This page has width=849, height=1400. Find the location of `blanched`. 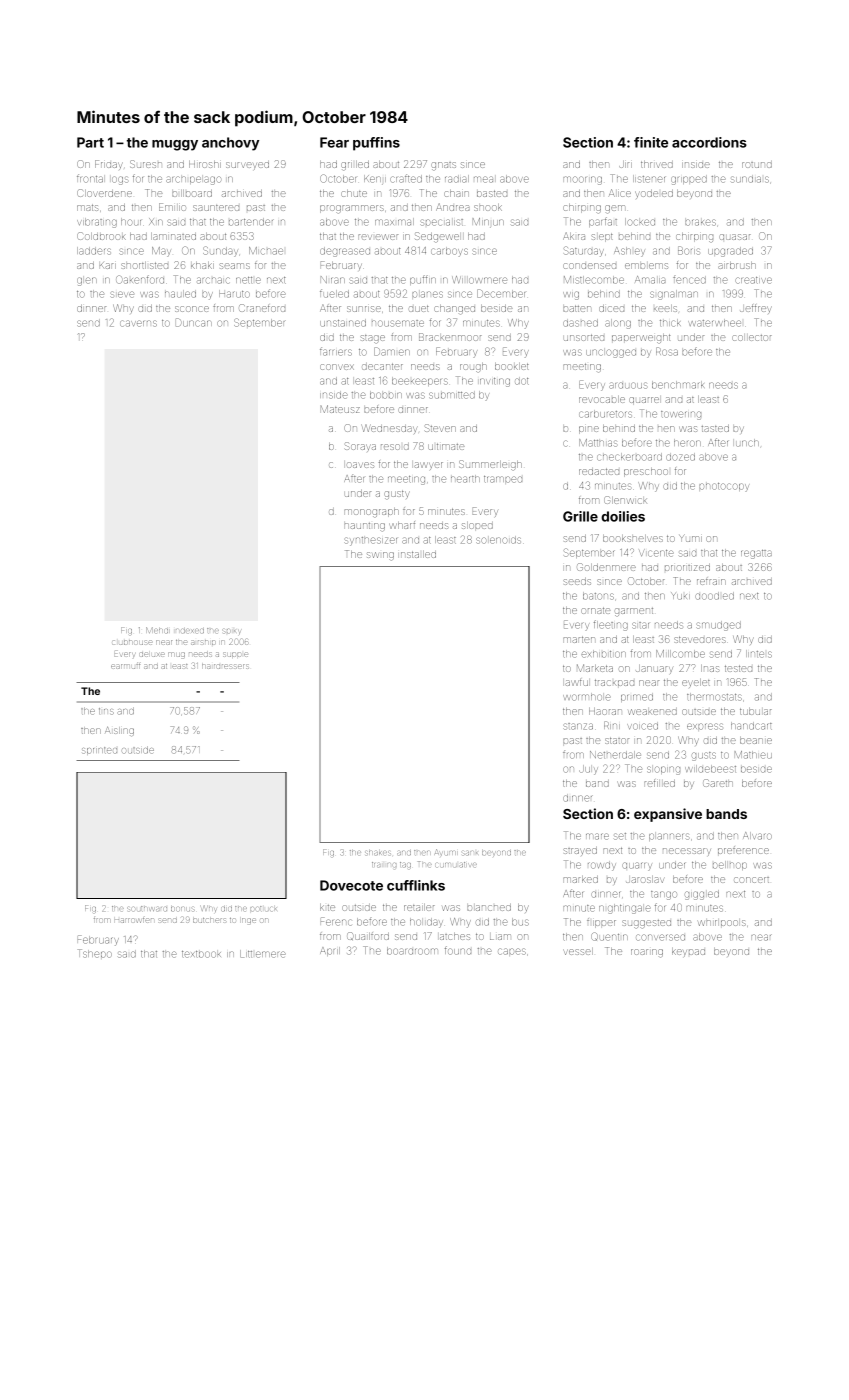

blanched is located at coordinates (489, 907).
